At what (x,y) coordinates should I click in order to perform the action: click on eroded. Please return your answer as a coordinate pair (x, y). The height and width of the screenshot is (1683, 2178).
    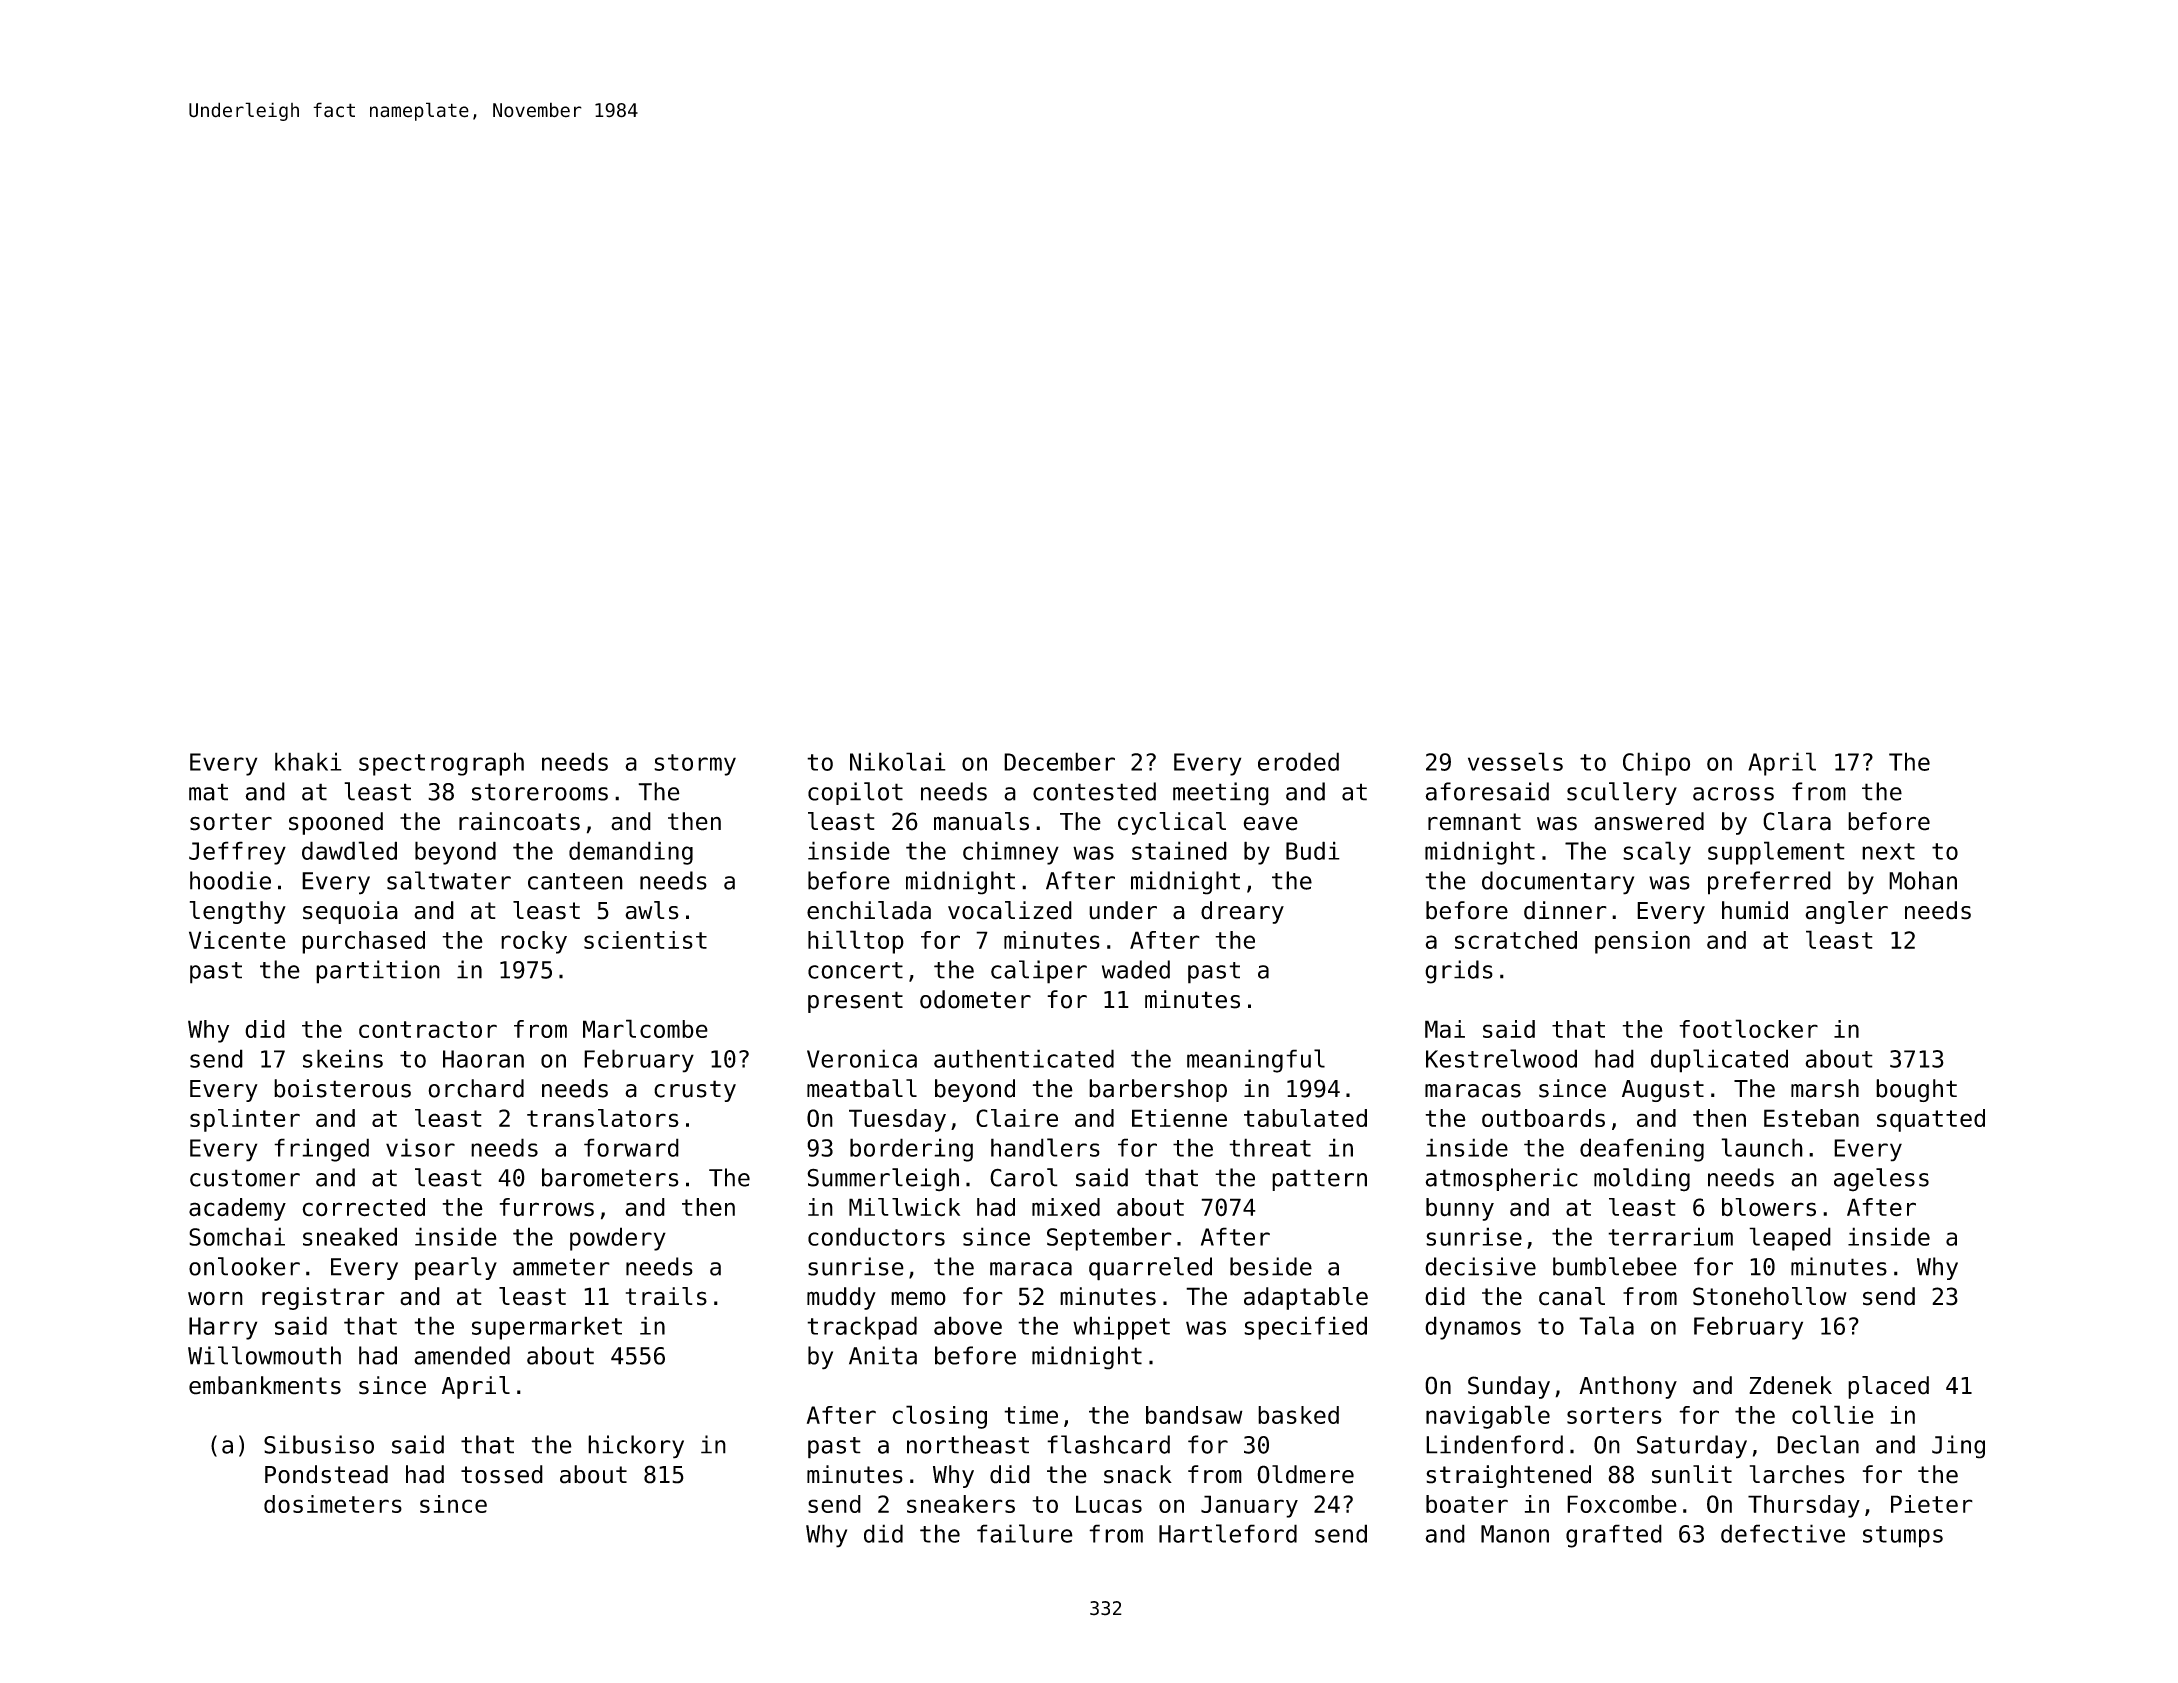
    Looking at the image, I should click on (1298, 761).
